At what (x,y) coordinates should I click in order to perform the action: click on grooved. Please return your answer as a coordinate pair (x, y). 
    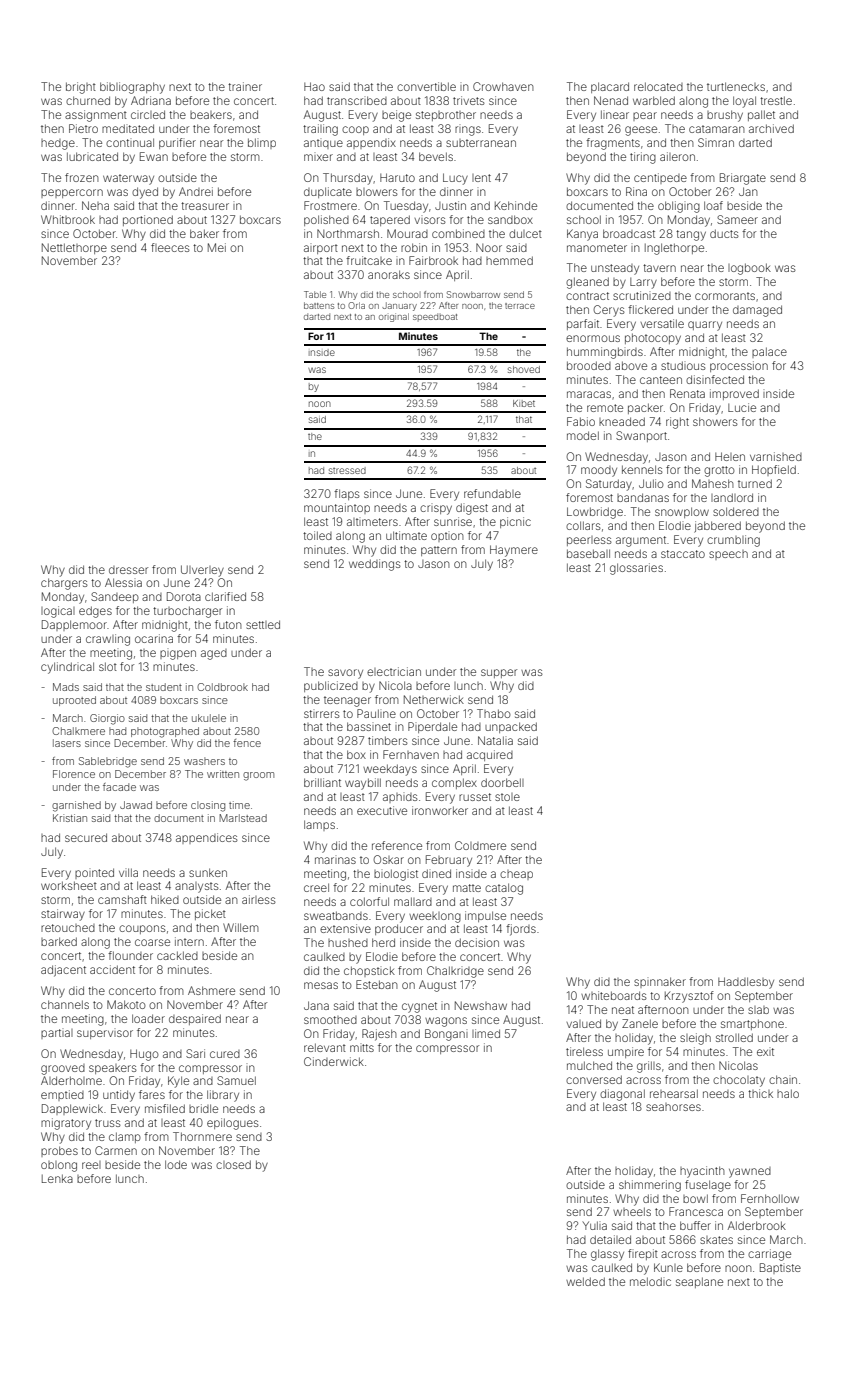
    Looking at the image, I should click on (63, 1069).
